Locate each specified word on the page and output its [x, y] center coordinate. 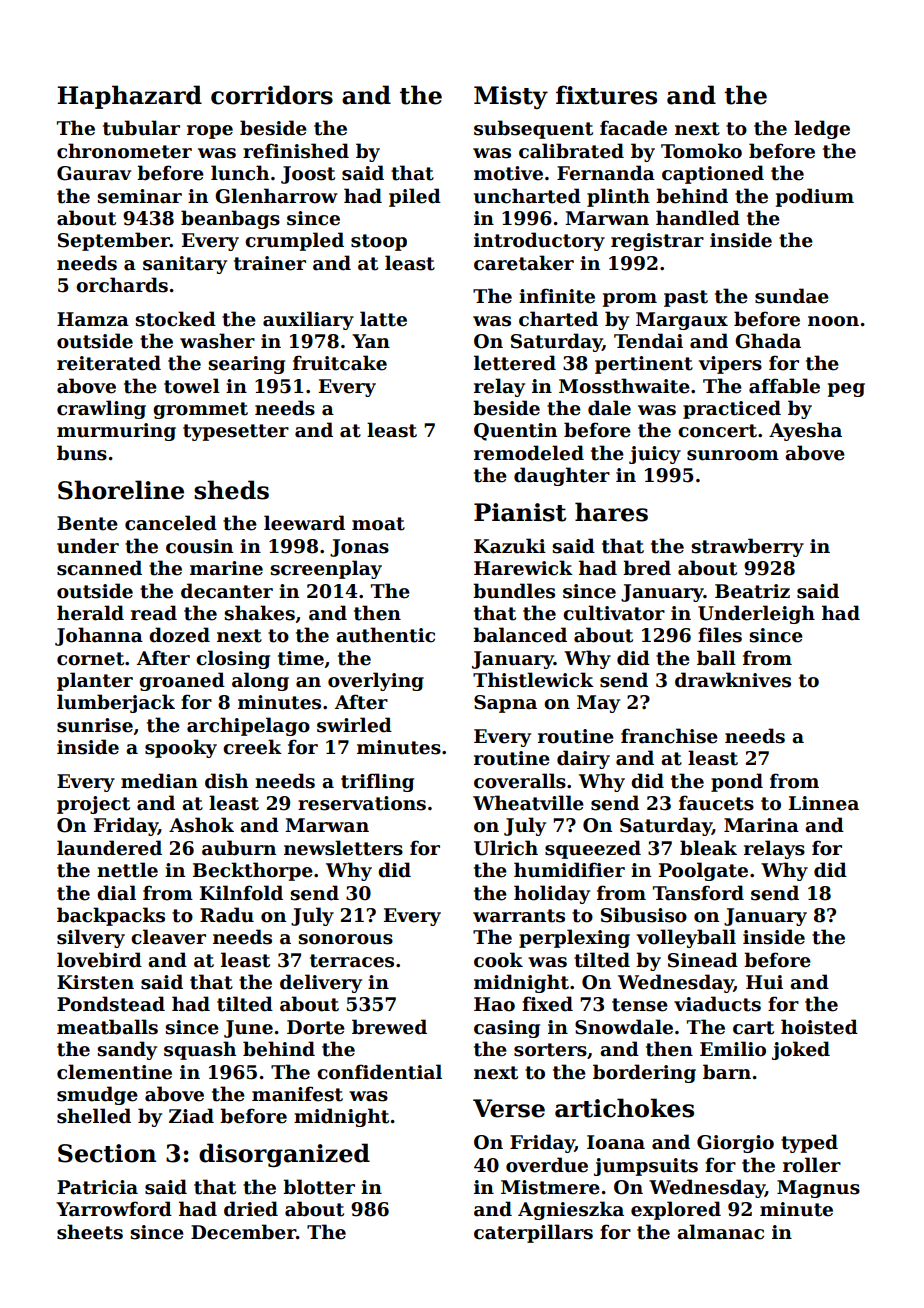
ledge [822, 129]
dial [116, 893]
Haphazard [129, 97]
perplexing [574, 938]
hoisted [819, 1027]
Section [107, 1153]
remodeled [529, 453]
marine [226, 568]
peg [846, 390]
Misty [511, 97]
